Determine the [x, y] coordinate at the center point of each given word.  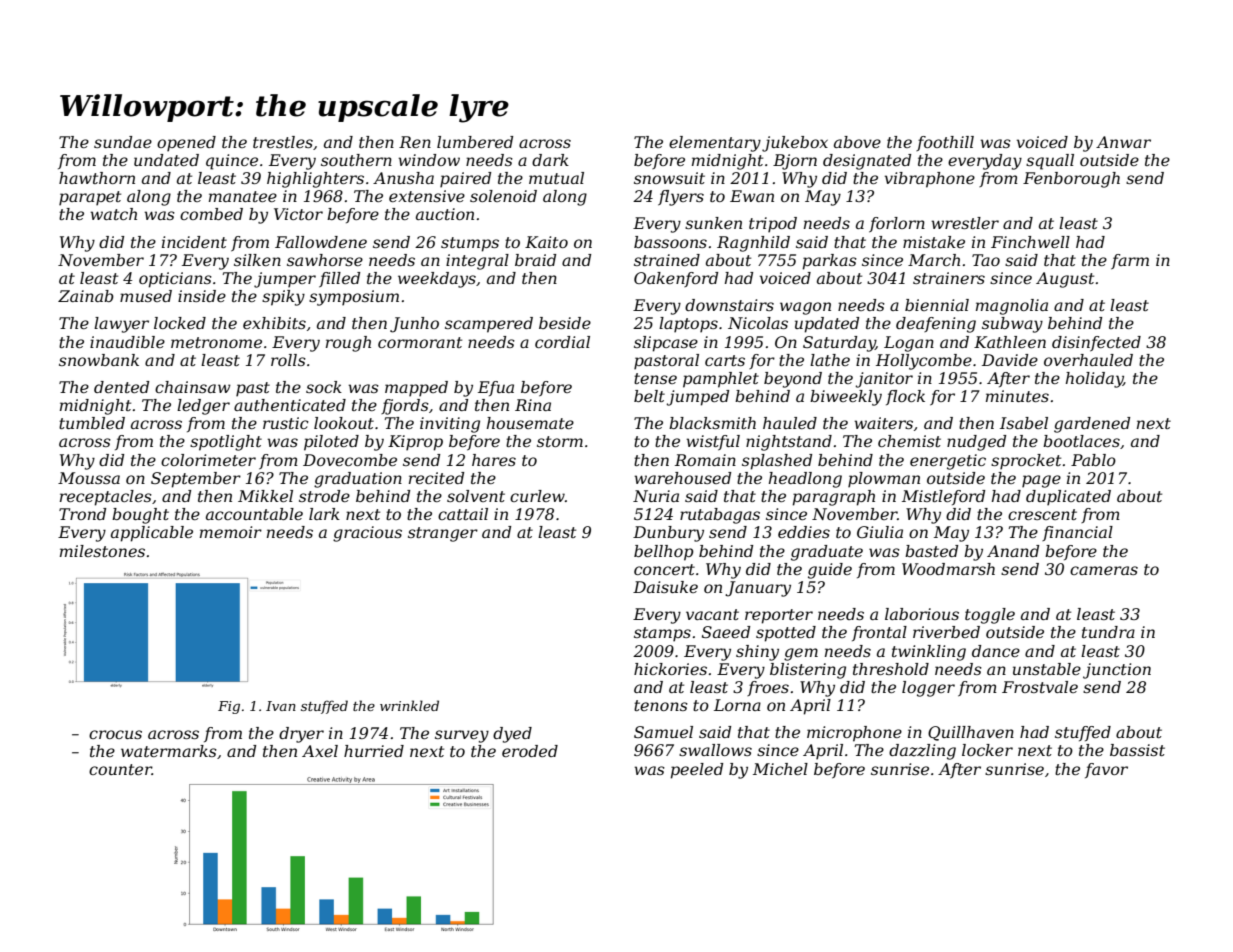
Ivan [281, 706]
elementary [715, 144]
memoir [231, 532]
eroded [530, 751]
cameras [1104, 570]
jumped [698, 398]
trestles [283, 142]
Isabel [1024, 423]
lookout [344, 423]
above [857, 142]
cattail [463, 514]
